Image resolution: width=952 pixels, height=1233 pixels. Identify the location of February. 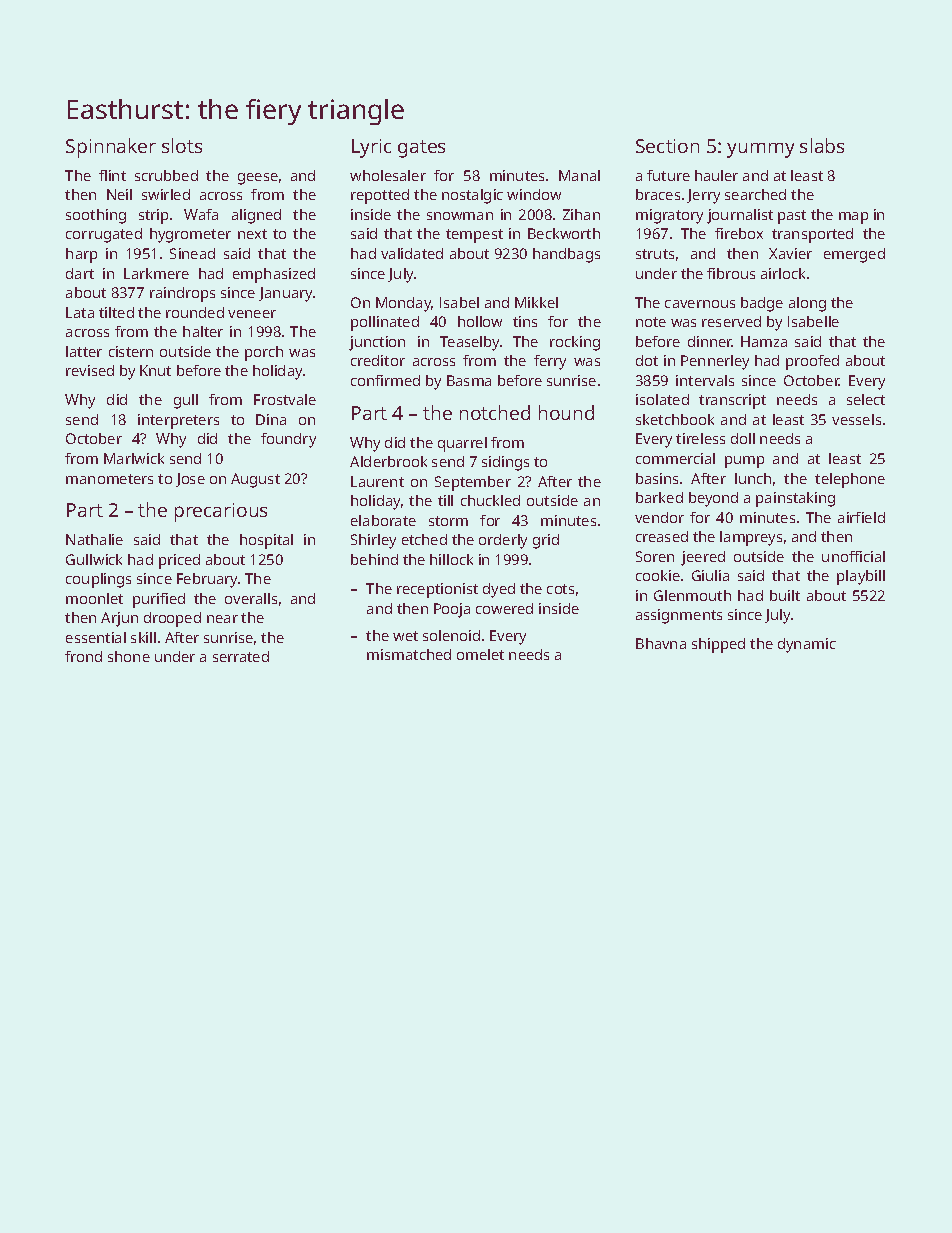
(208, 580).
